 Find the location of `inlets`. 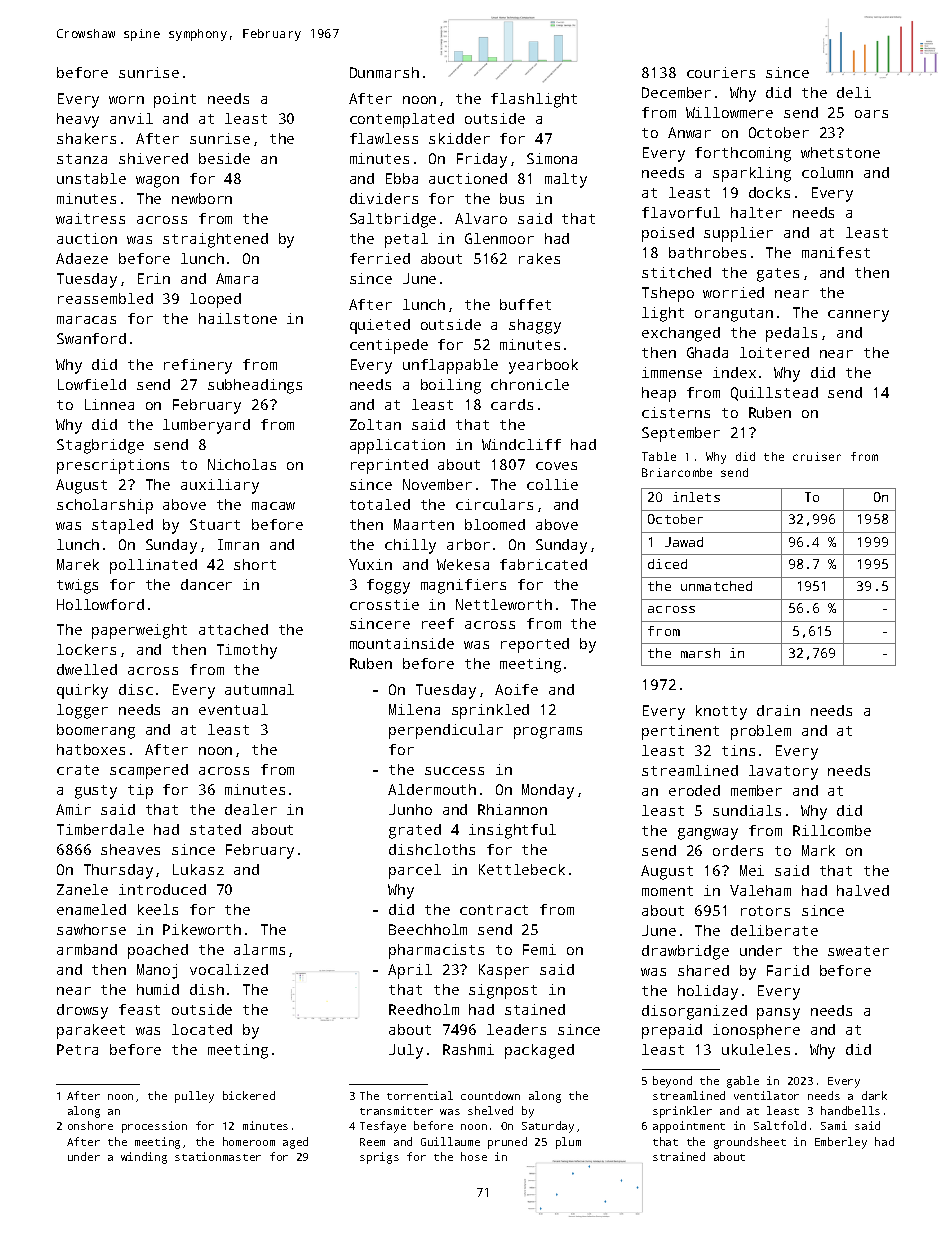

inlets is located at coordinates (696, 497).
